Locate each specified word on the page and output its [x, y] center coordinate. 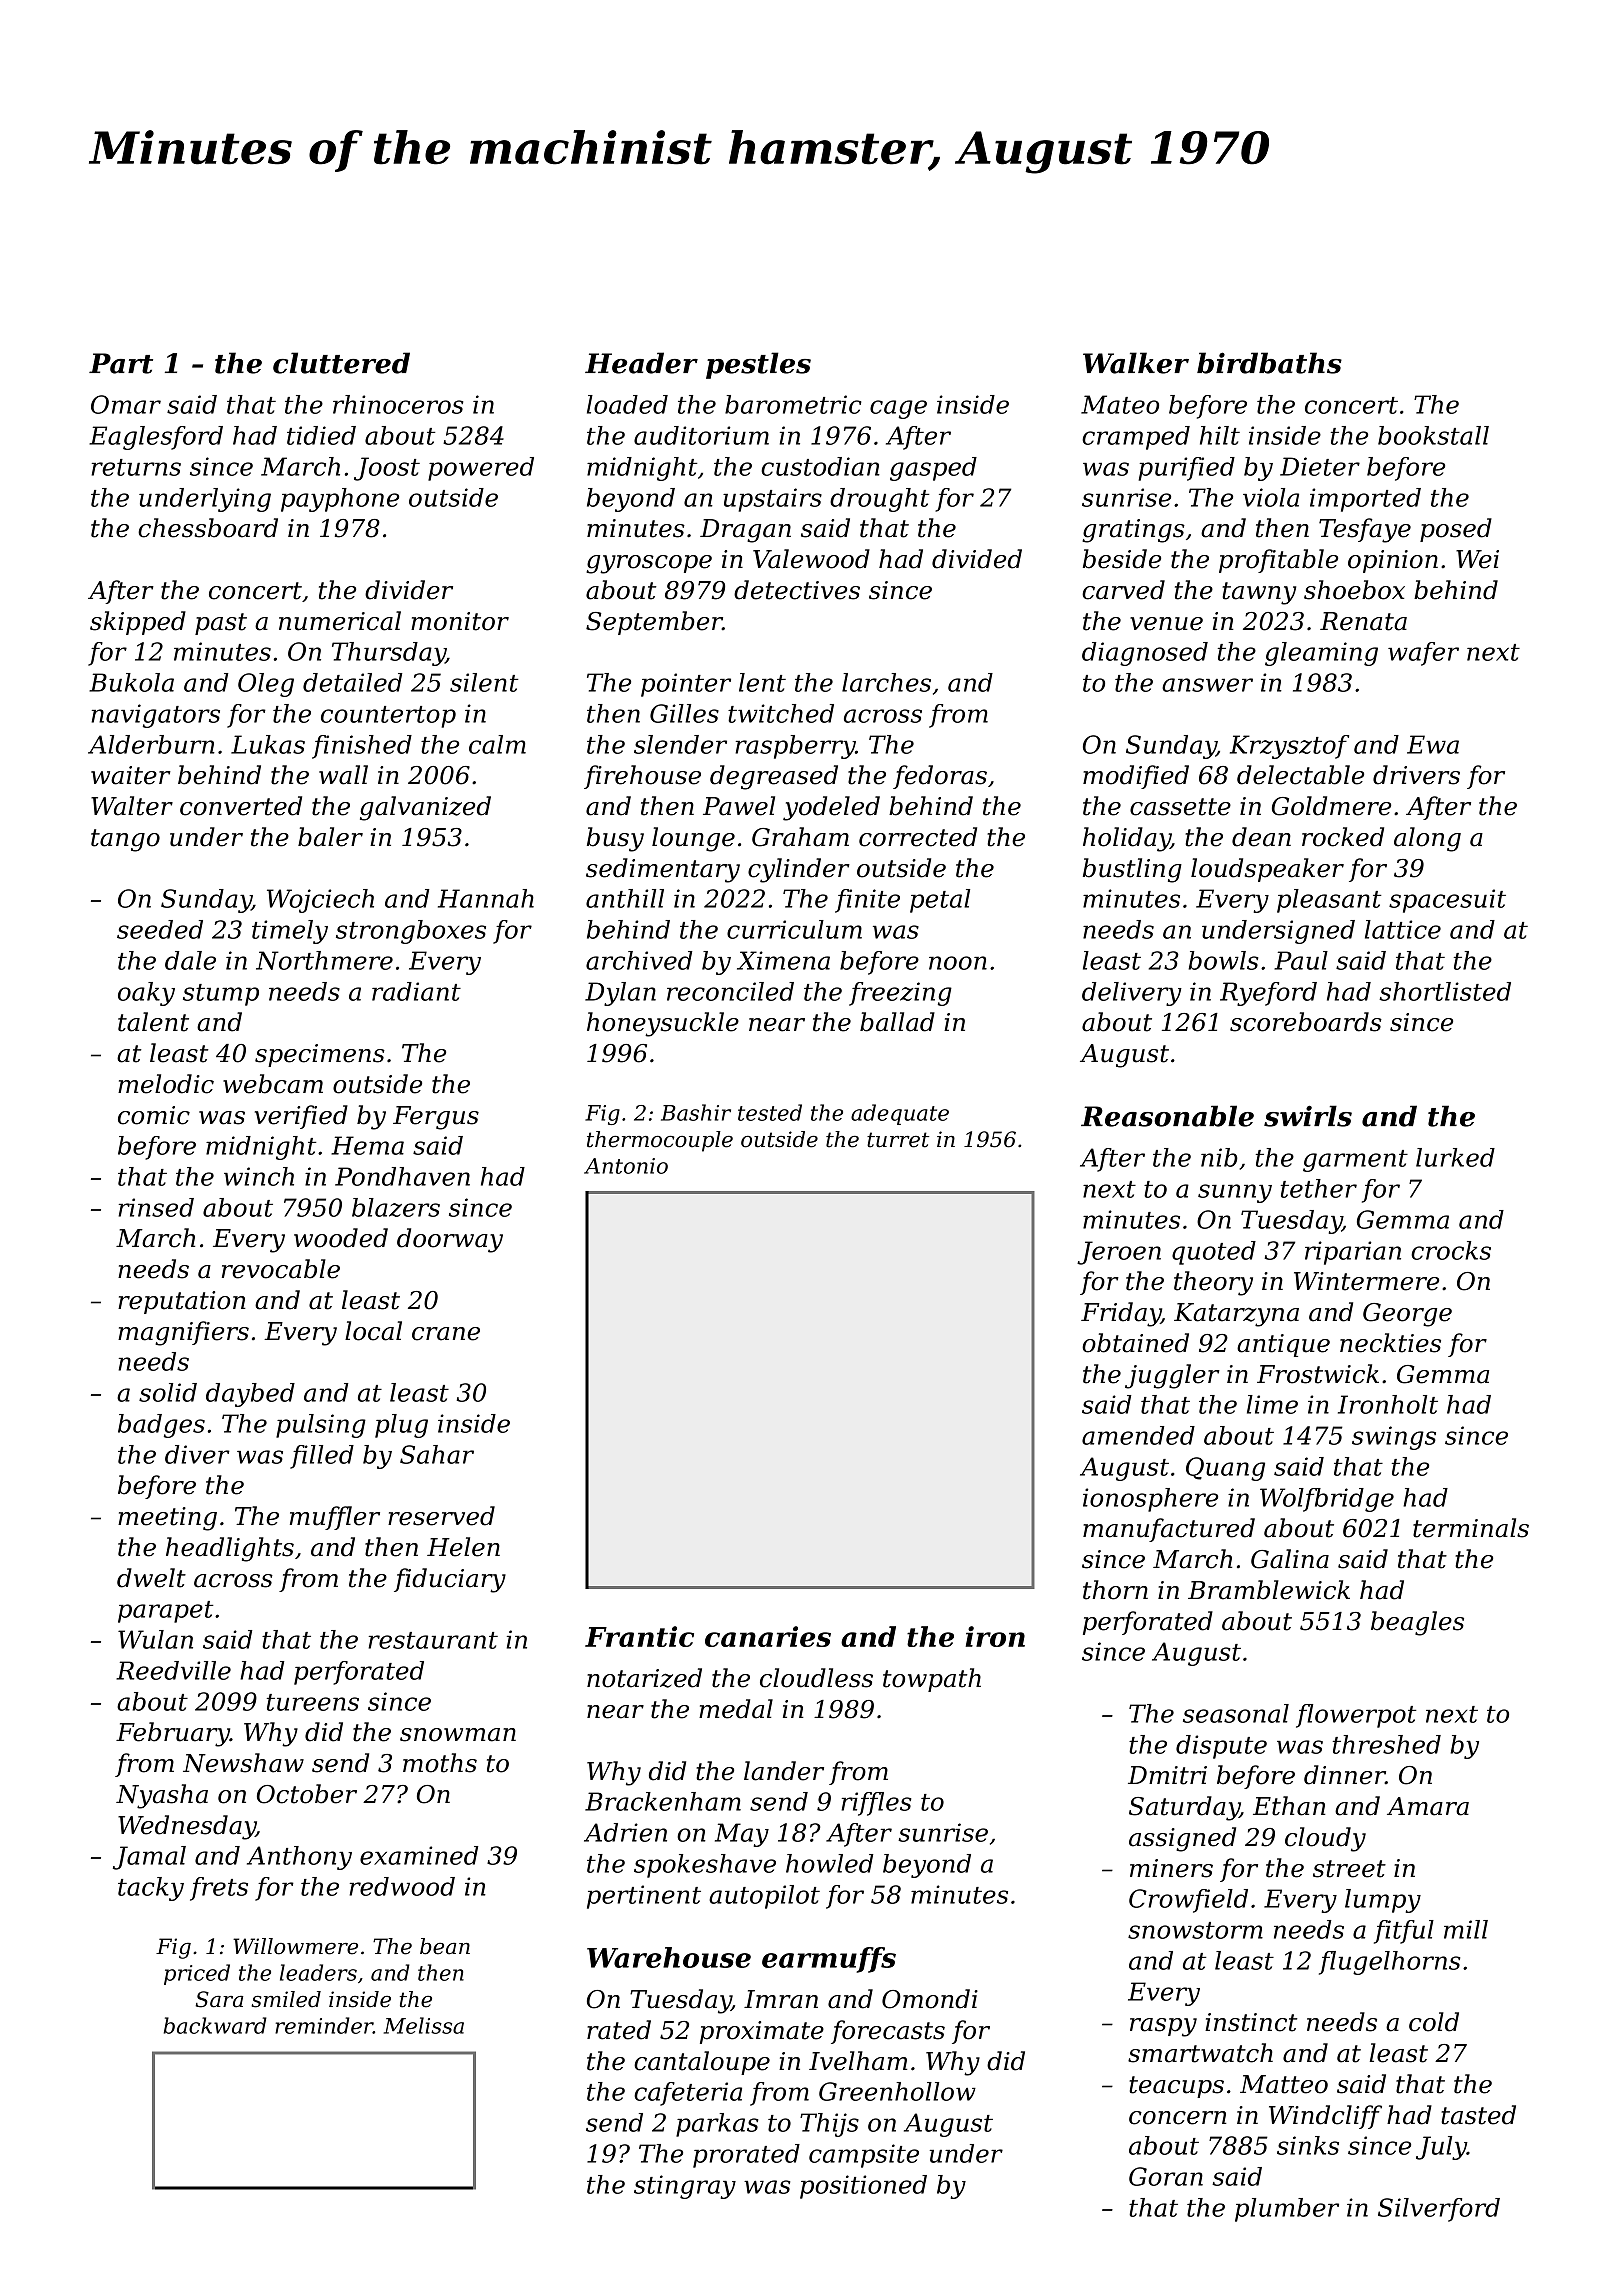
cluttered [341, 363]
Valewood [811, 559]
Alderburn [151, 744]
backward [215, 2025]
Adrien [625, 1832]
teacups [1176, 2087]
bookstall [1433, 435]
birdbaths [1269, 363]
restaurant [433, 1640]
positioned [863, 2187]
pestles [758, 365]
